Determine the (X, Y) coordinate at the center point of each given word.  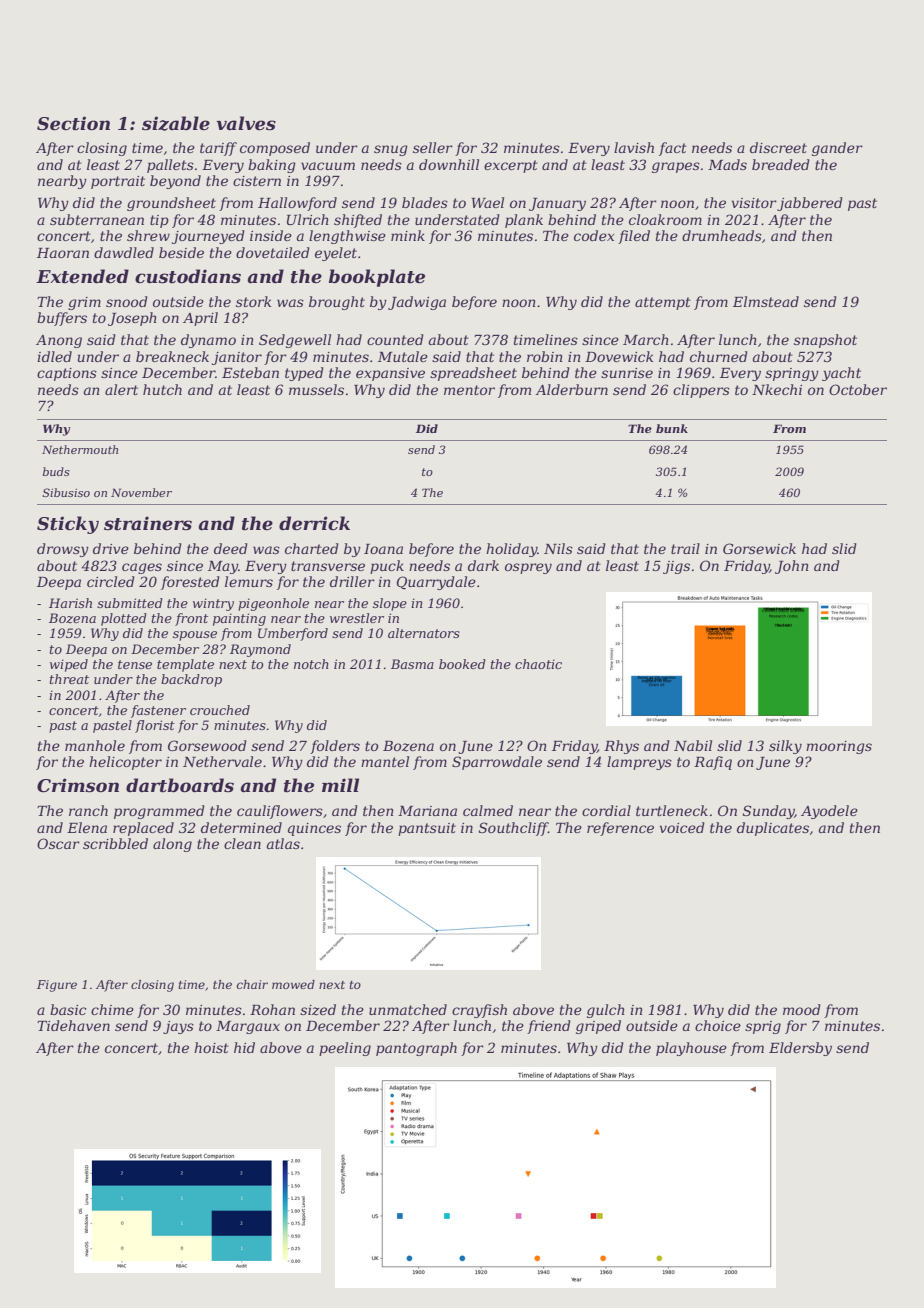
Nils (558, 548)
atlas (283, 843)
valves (246, 123)
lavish (634, 147)
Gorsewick (759, 548)
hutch (162, 389)
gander (837, 149)
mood (802, 1009)
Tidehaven (73, 1025)
